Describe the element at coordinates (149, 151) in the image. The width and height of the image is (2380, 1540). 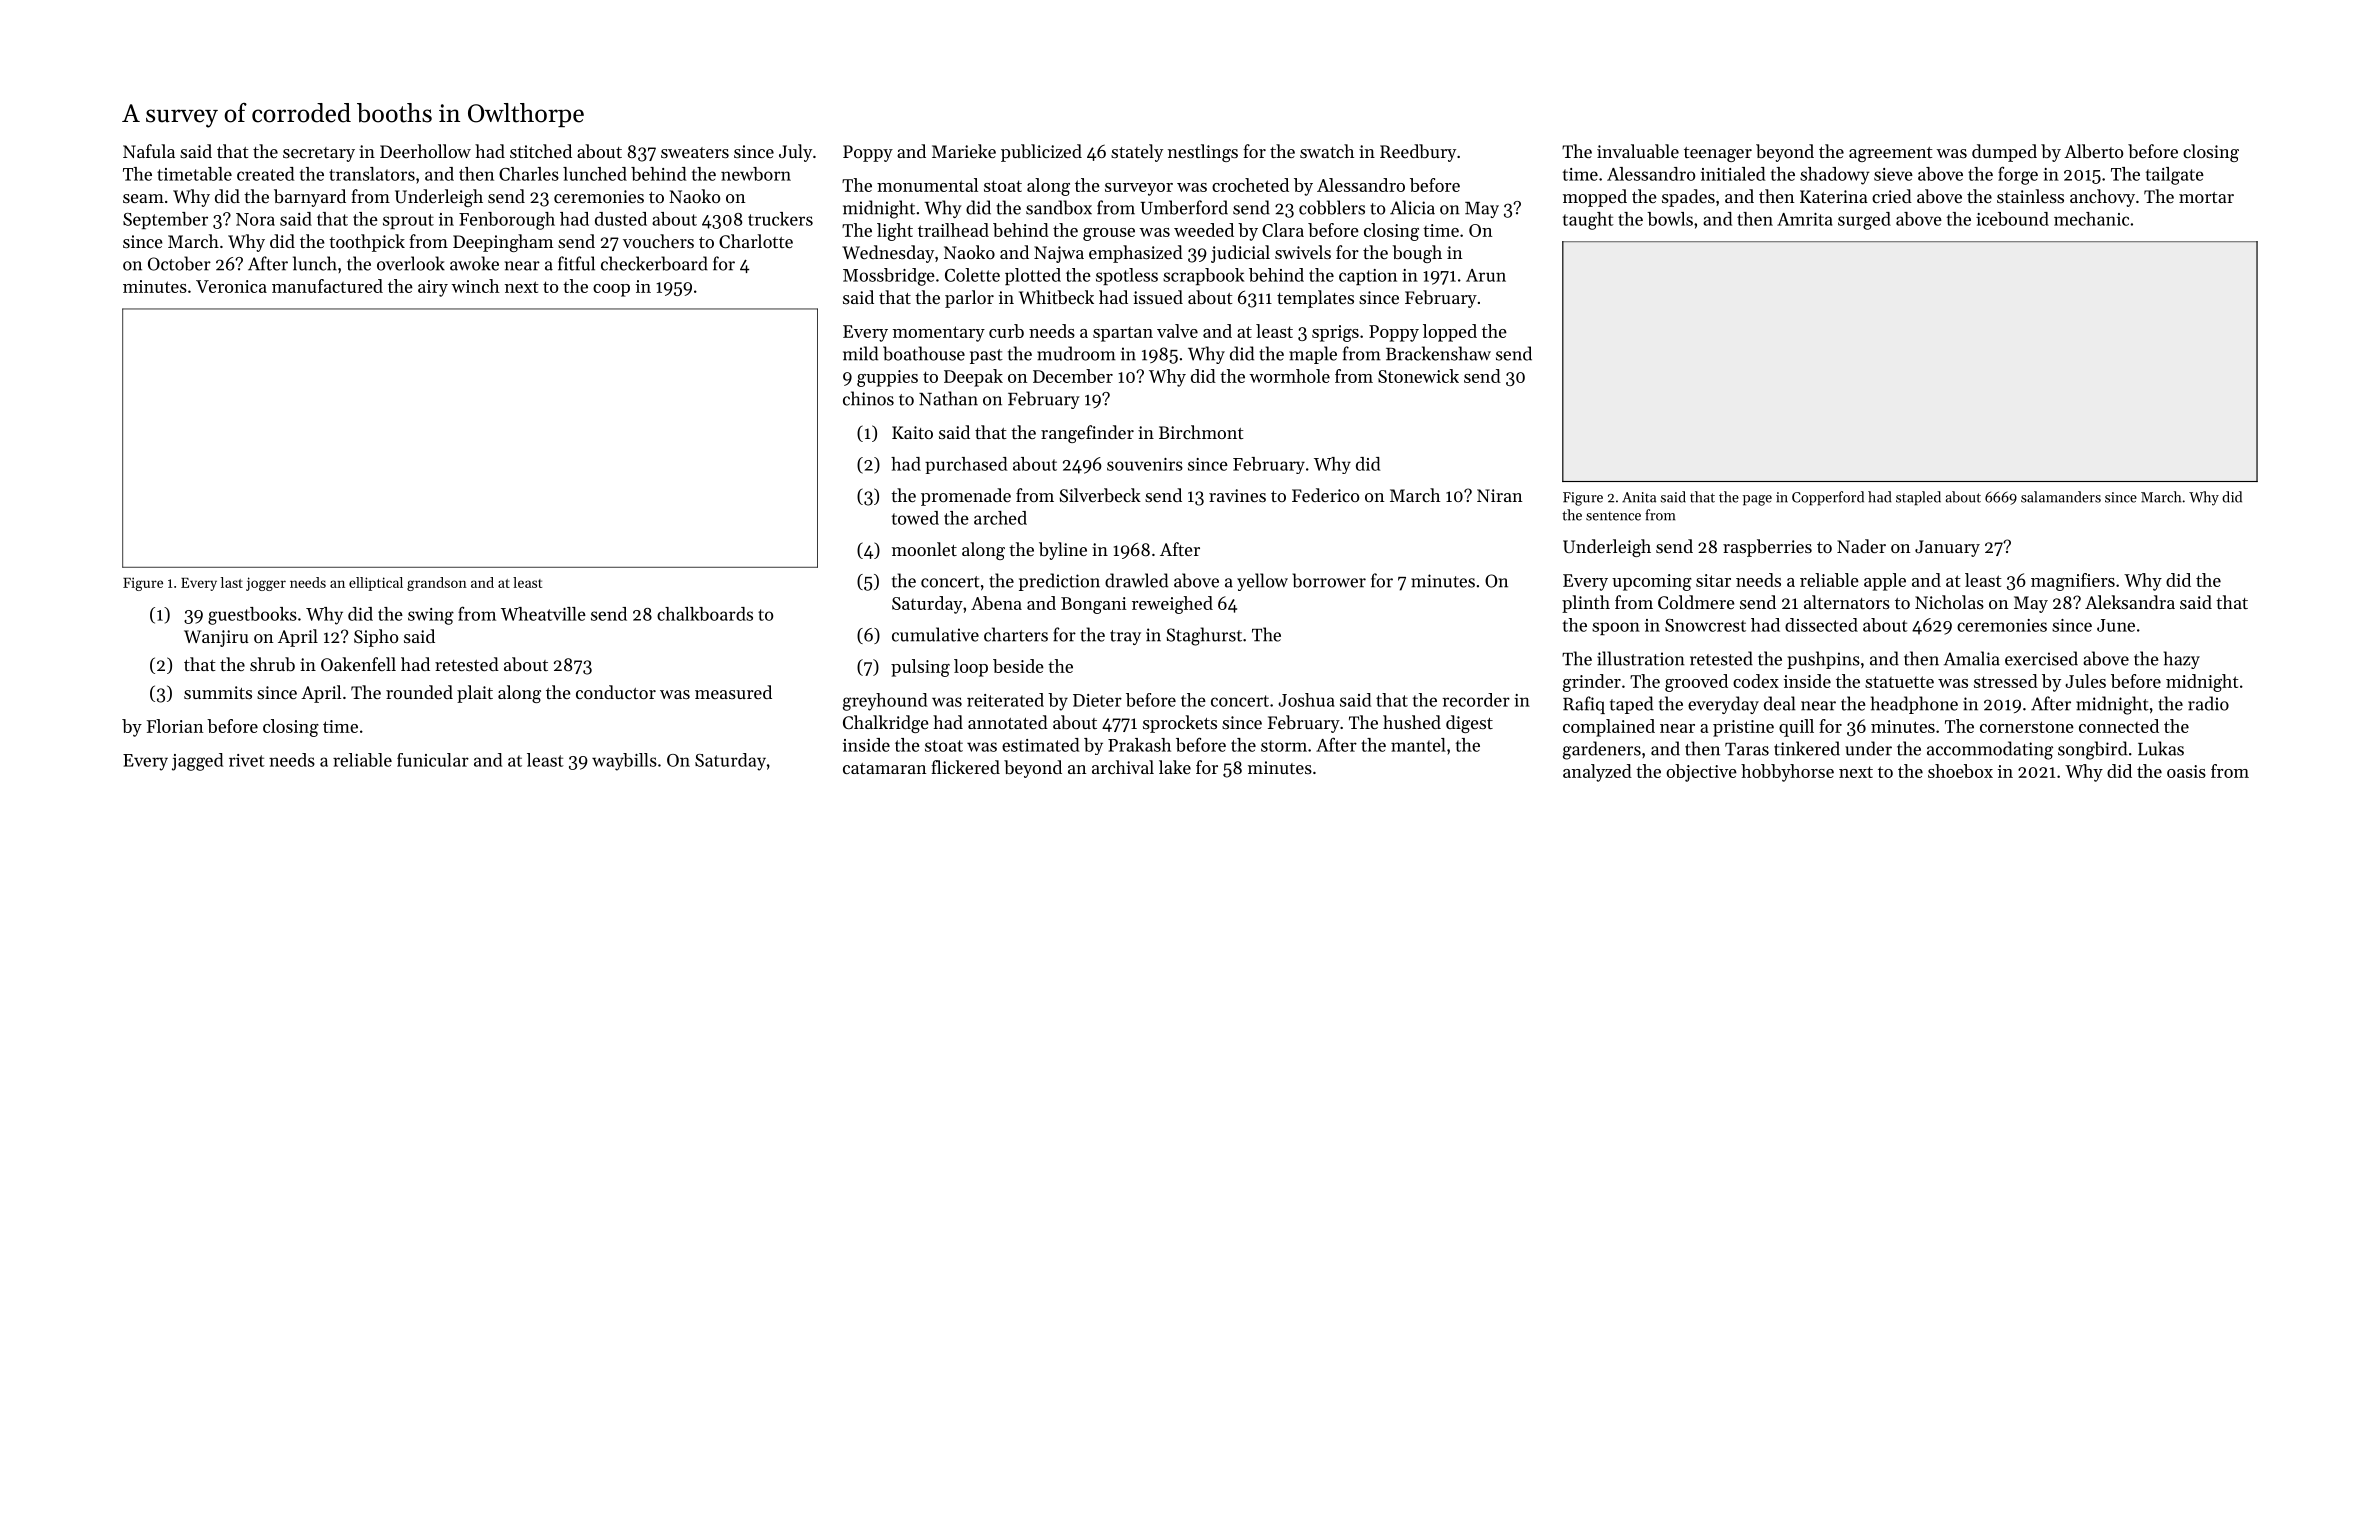
I see `Nafula` at that location.
